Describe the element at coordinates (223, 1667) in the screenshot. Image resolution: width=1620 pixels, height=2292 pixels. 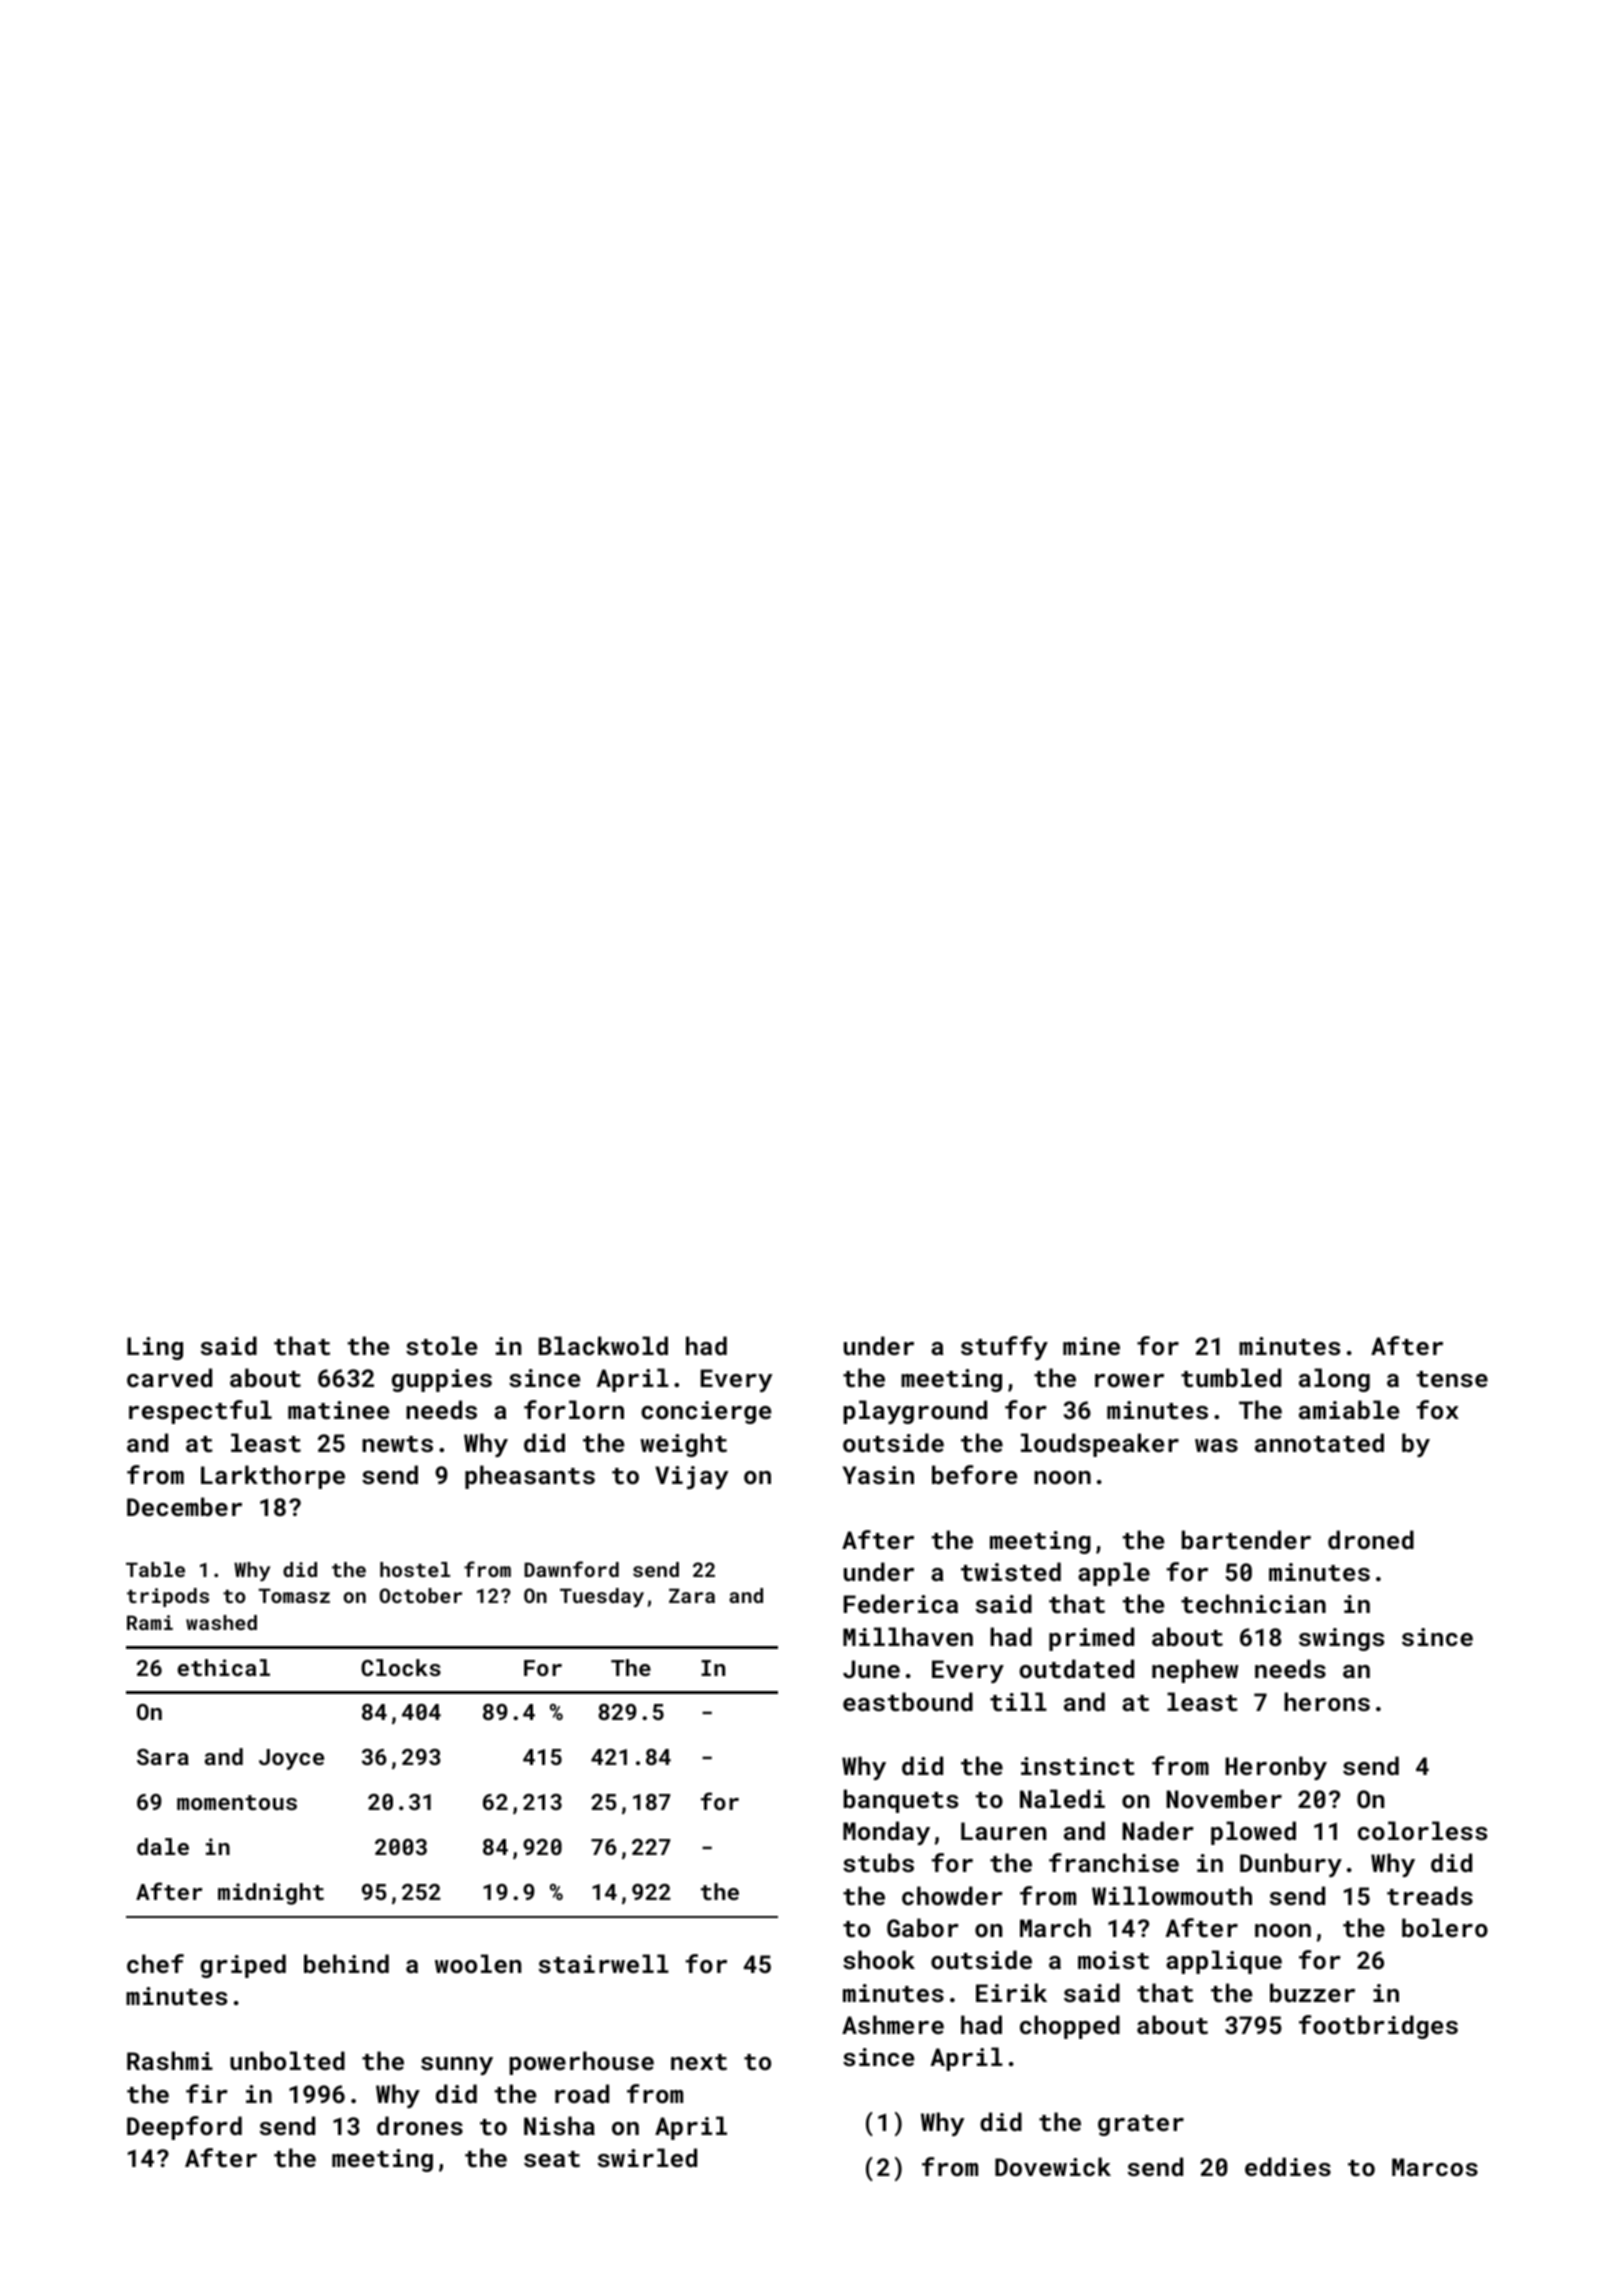
I see `ethical` at that location.
